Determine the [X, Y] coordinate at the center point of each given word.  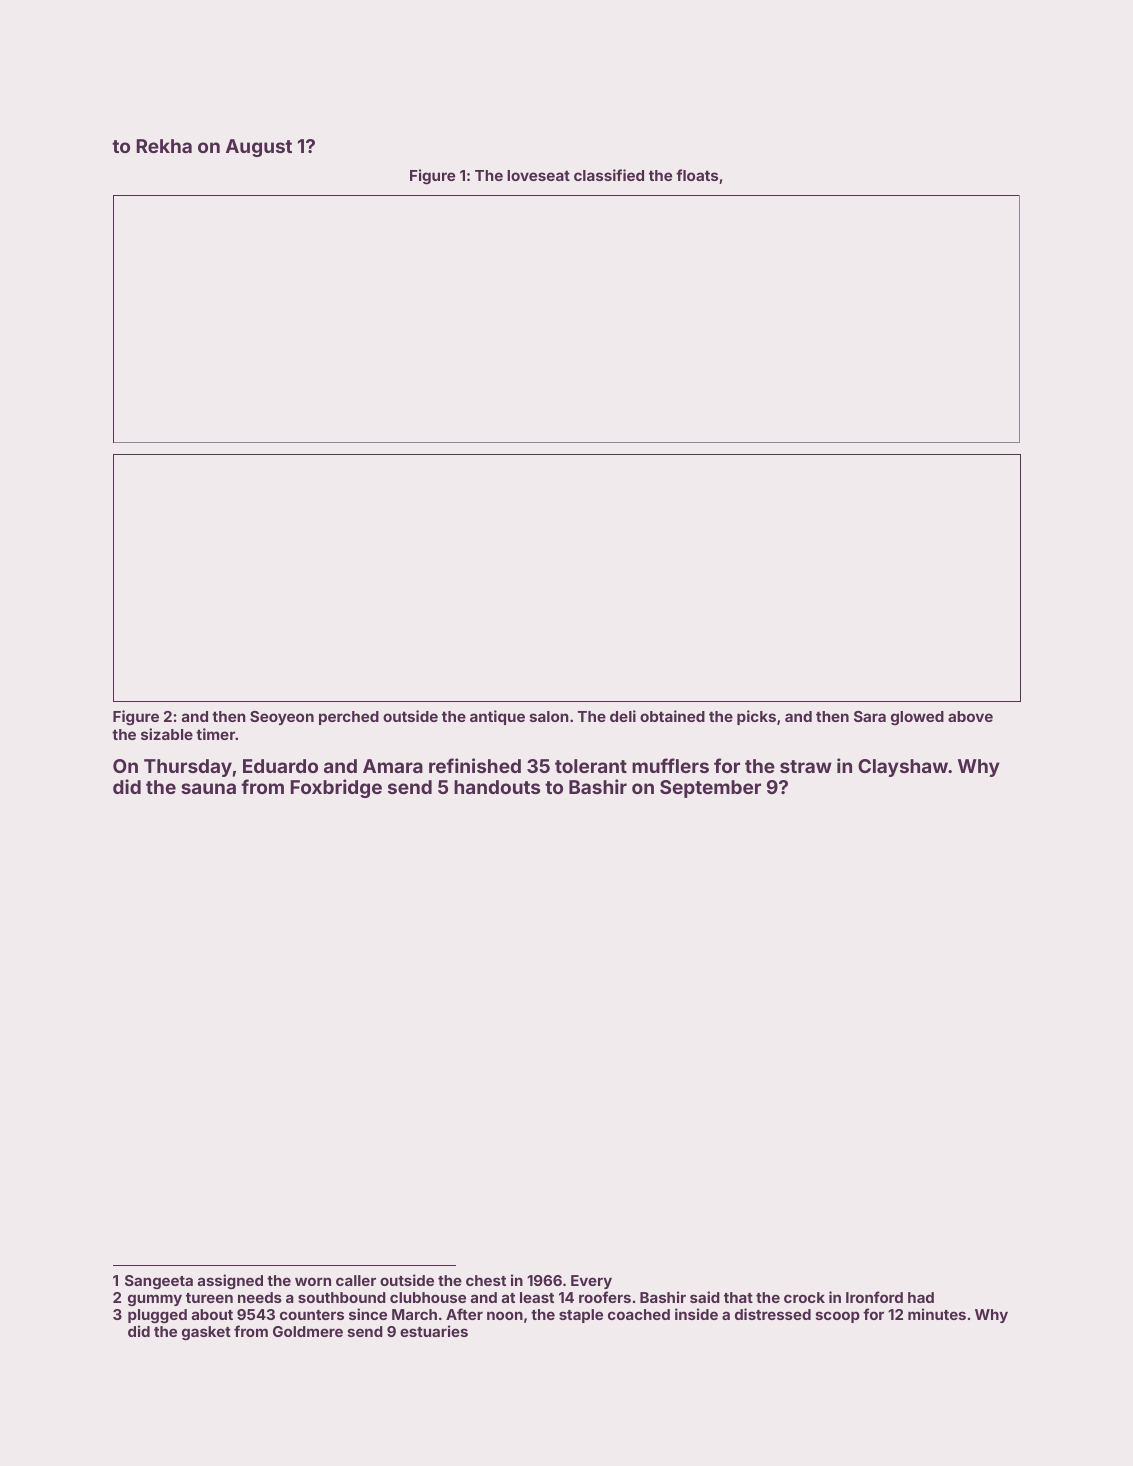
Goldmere [308, 1331]
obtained [672, 716]
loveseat [538, 175]
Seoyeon [282, 718]
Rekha [164, 146]
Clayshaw [903, 768]
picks [756, 717]
